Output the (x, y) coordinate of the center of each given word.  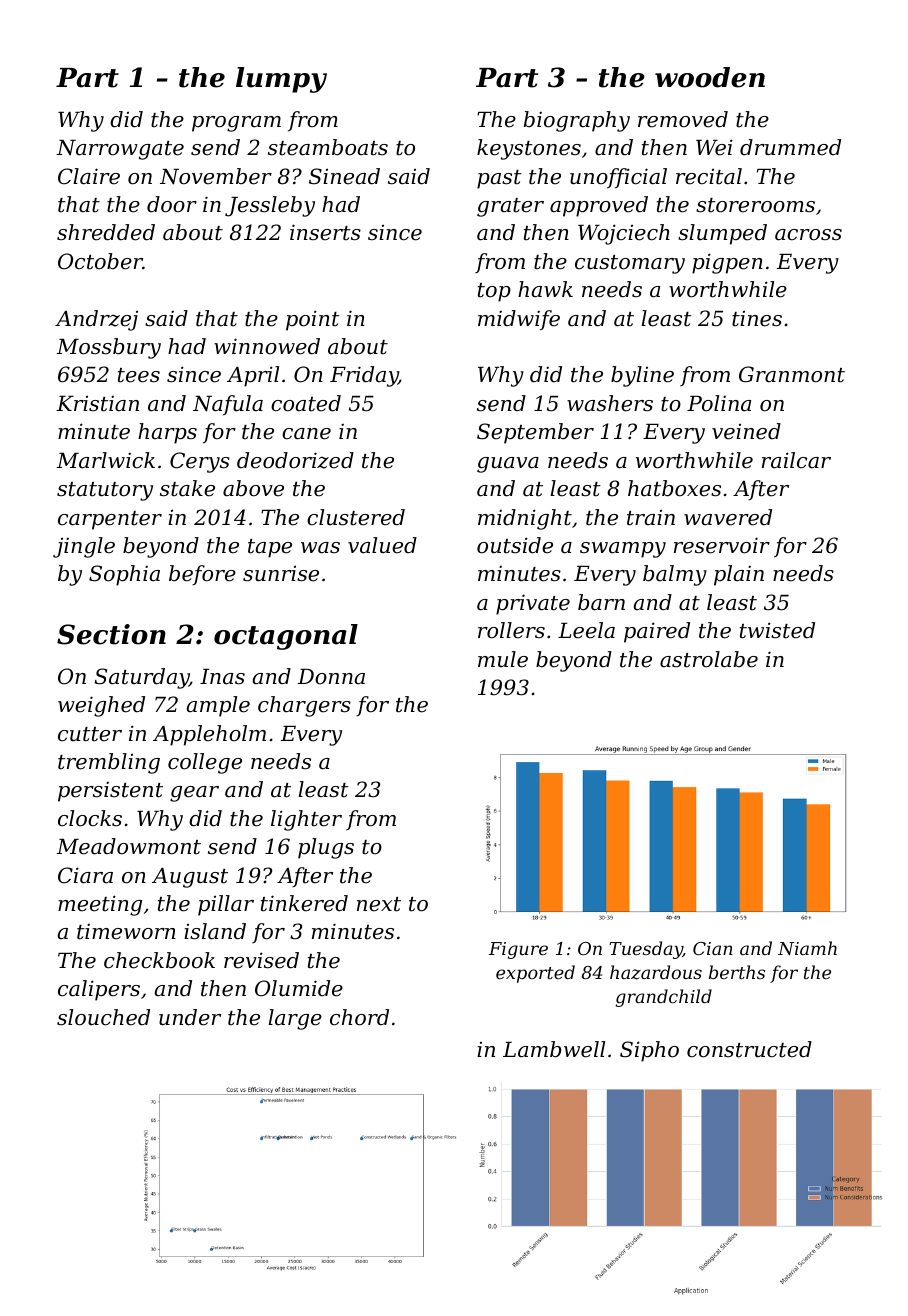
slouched (103, 1017)
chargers (304, 706)
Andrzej (96, 320)
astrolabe (709, 659)
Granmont (792, 374)
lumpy (281, 80)
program (236, 124)
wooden (710, 77)
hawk (545, 289)
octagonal (286, 637)
